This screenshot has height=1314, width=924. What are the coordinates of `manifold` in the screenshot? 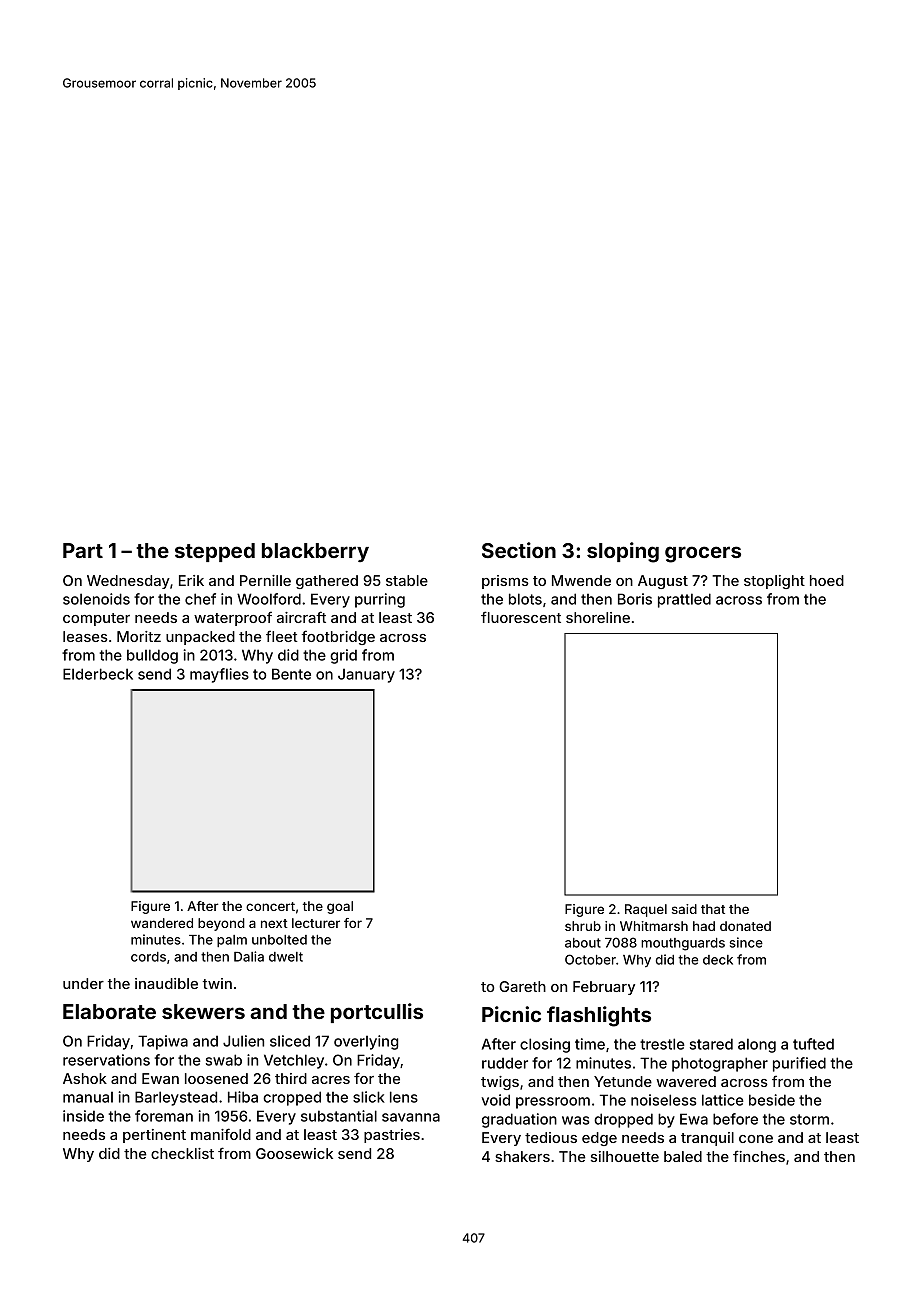 It's located at (221, 1134).
